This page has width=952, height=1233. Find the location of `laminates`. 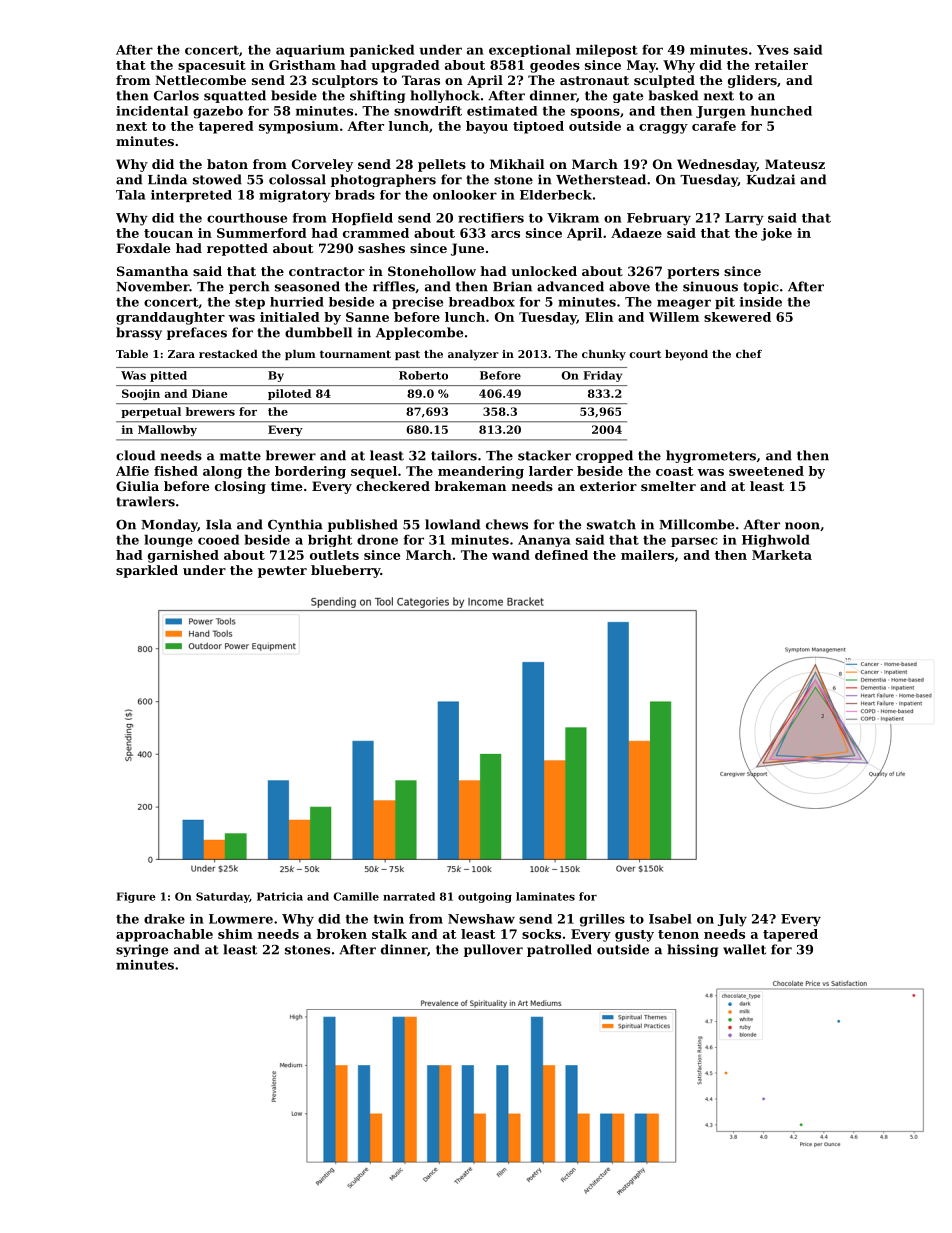

laminates is located at coordinates (545, 896).
